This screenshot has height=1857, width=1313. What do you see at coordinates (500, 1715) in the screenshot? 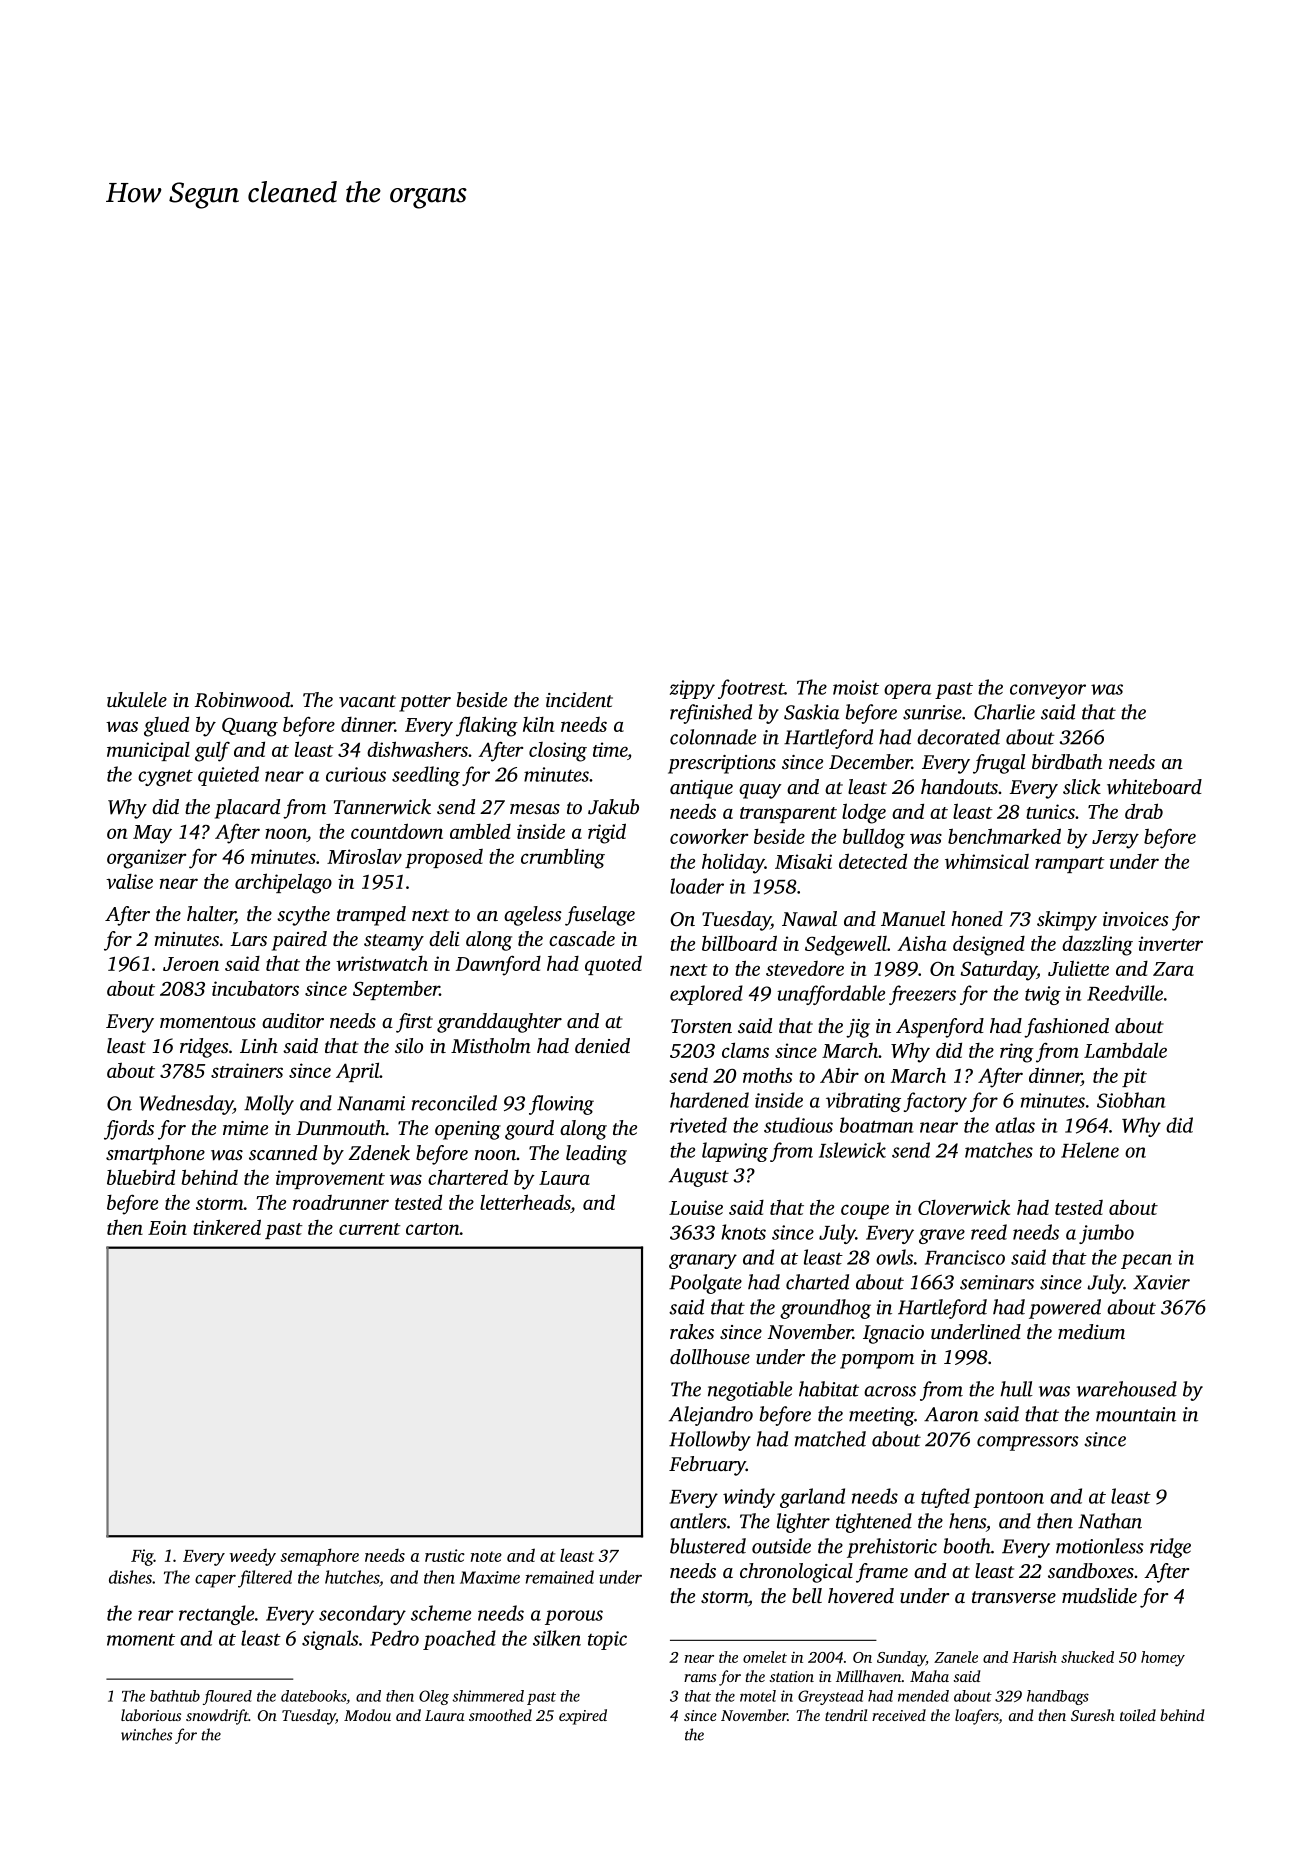
I see `smoothed` at bounding box center [500, 1715].
